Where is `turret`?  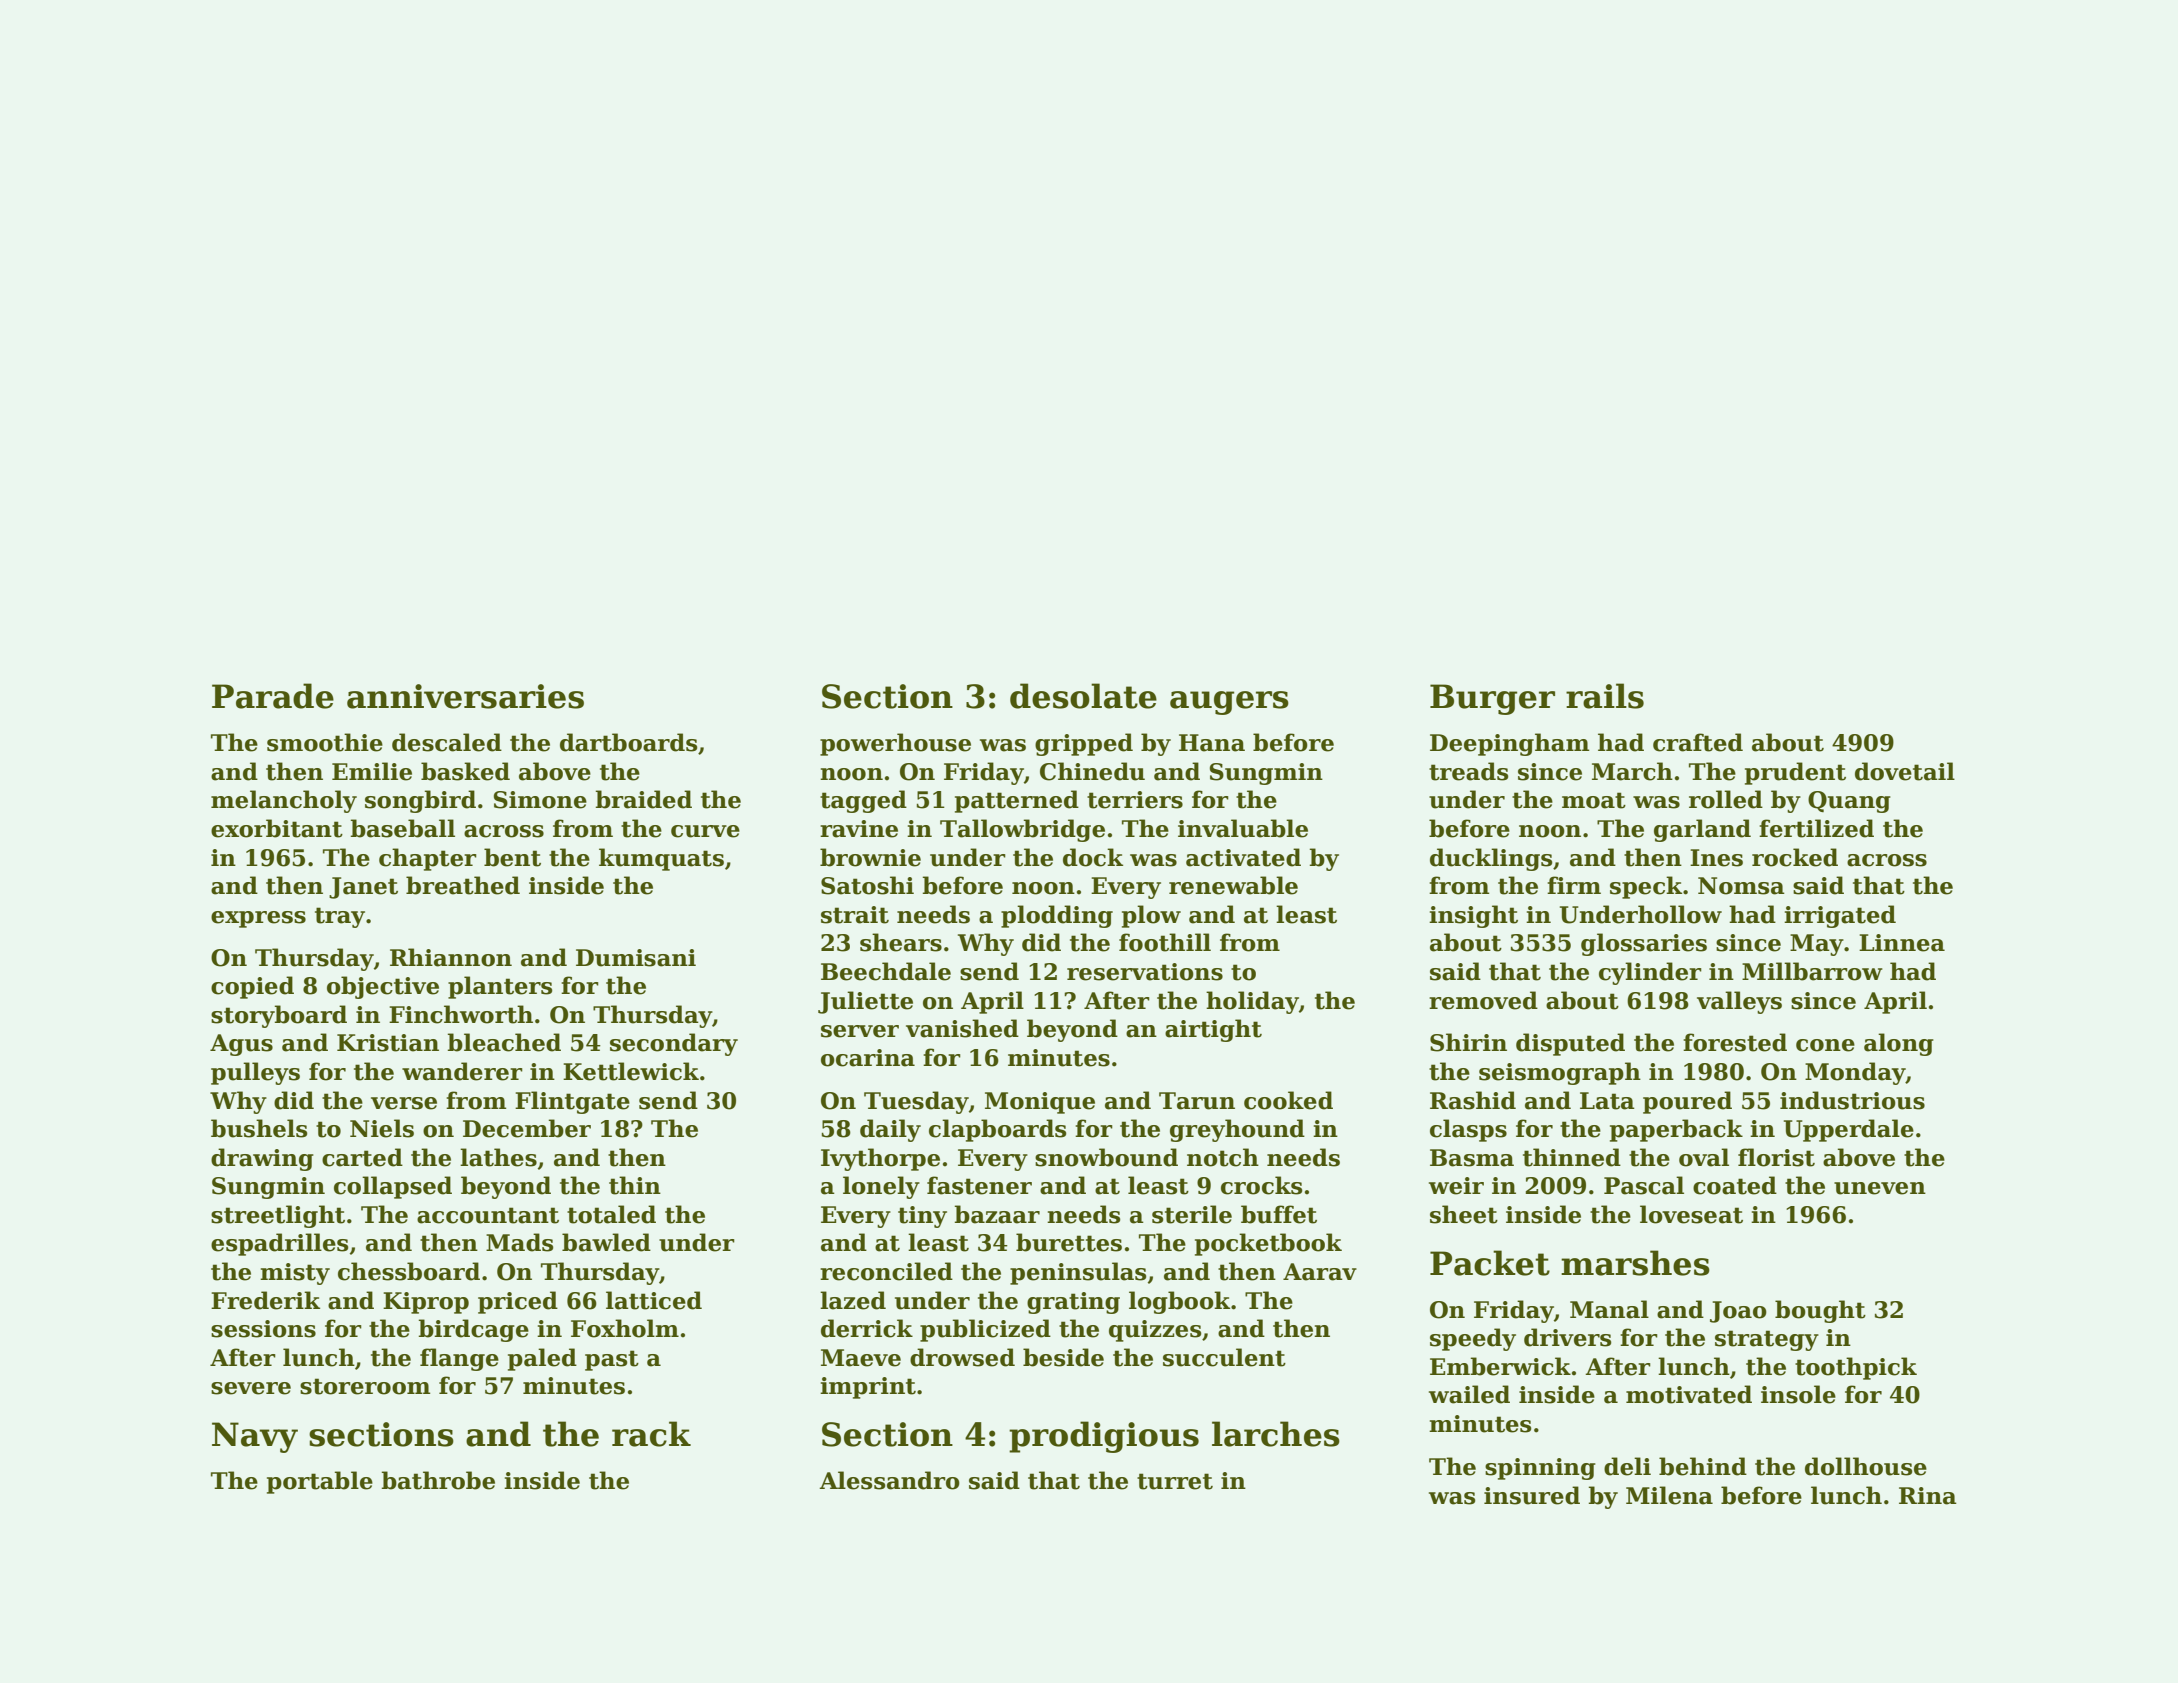
turret is located at coordinates (1175, 1481).
